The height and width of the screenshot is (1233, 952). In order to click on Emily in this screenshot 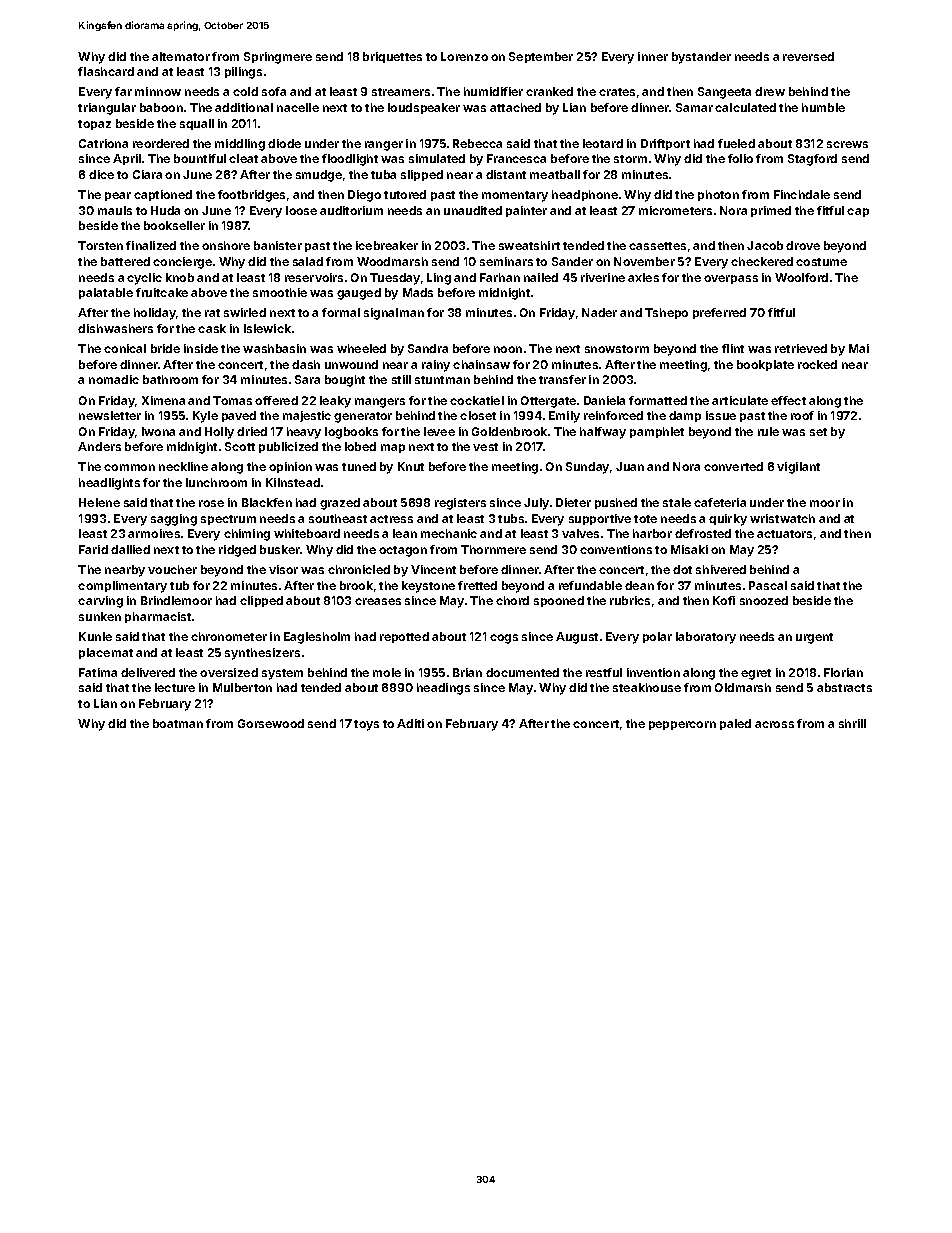, I will do `click(564, 417)`.
